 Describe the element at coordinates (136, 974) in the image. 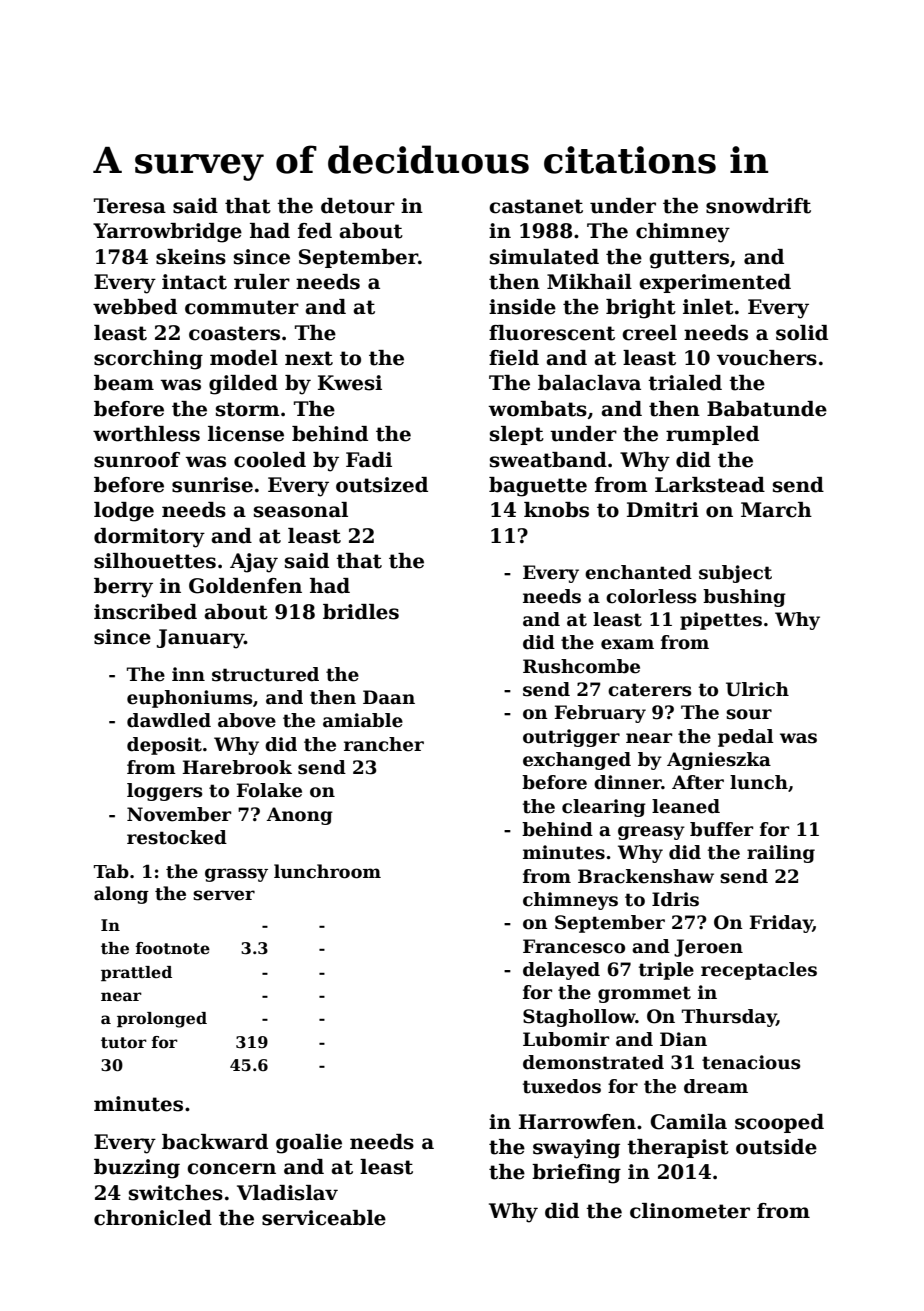

I see `prattled` at that location.
